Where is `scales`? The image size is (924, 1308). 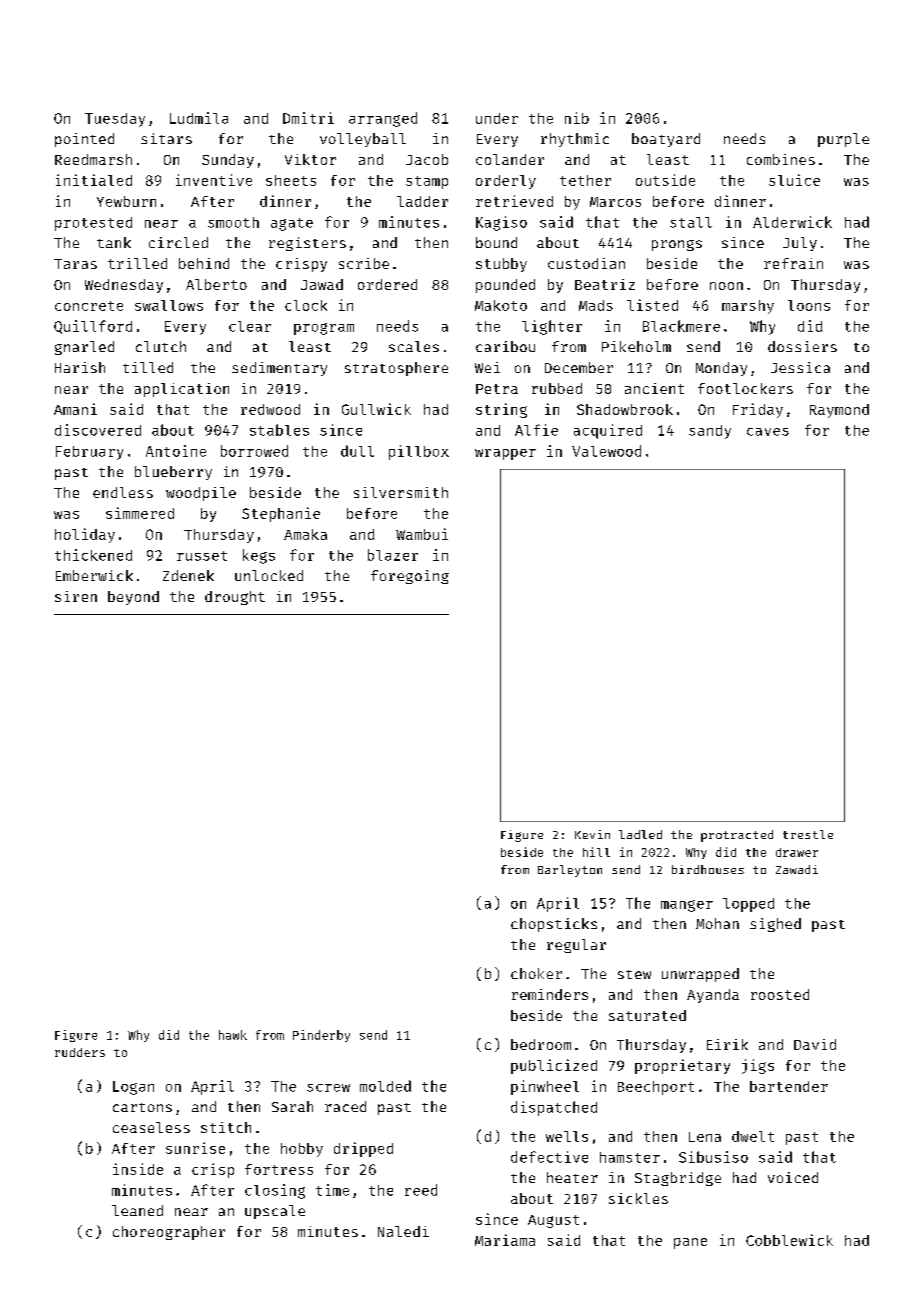
scales is located at coordinates (414, 346).
